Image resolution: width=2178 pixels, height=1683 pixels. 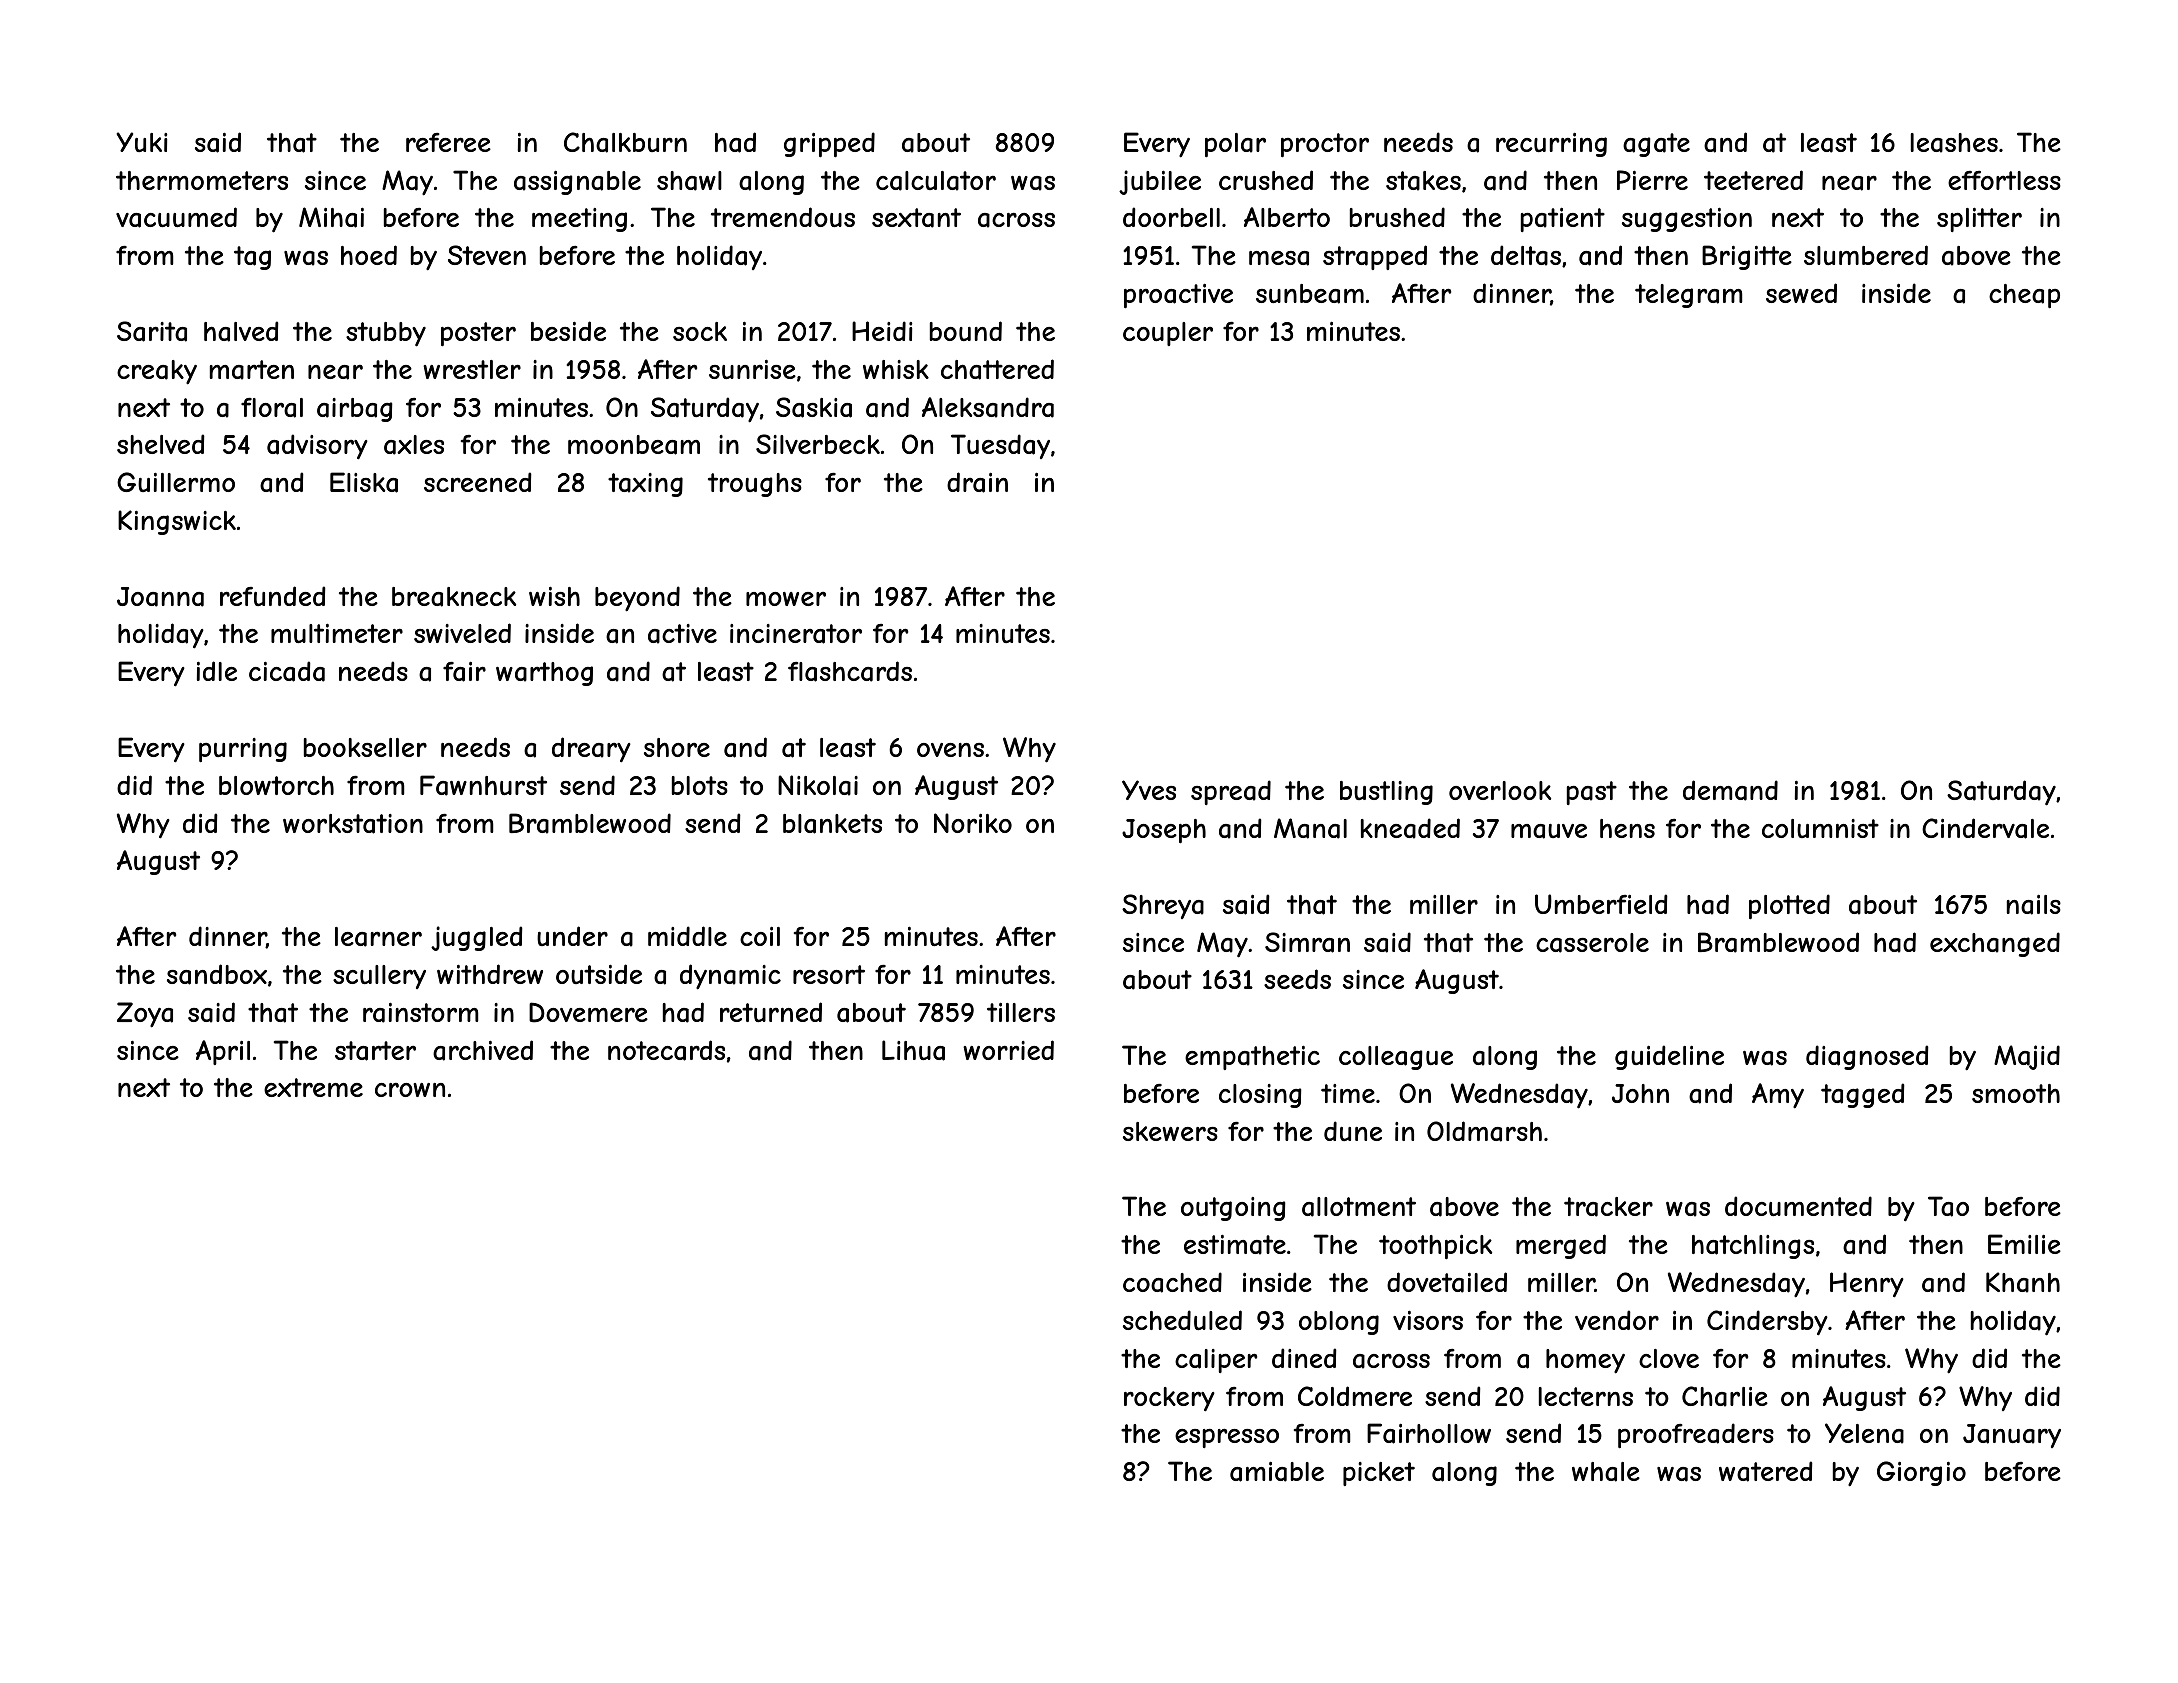 What do you see at coordinates (1592, 793) in the page?
I see `past` at bounding box center [1592, 793].
